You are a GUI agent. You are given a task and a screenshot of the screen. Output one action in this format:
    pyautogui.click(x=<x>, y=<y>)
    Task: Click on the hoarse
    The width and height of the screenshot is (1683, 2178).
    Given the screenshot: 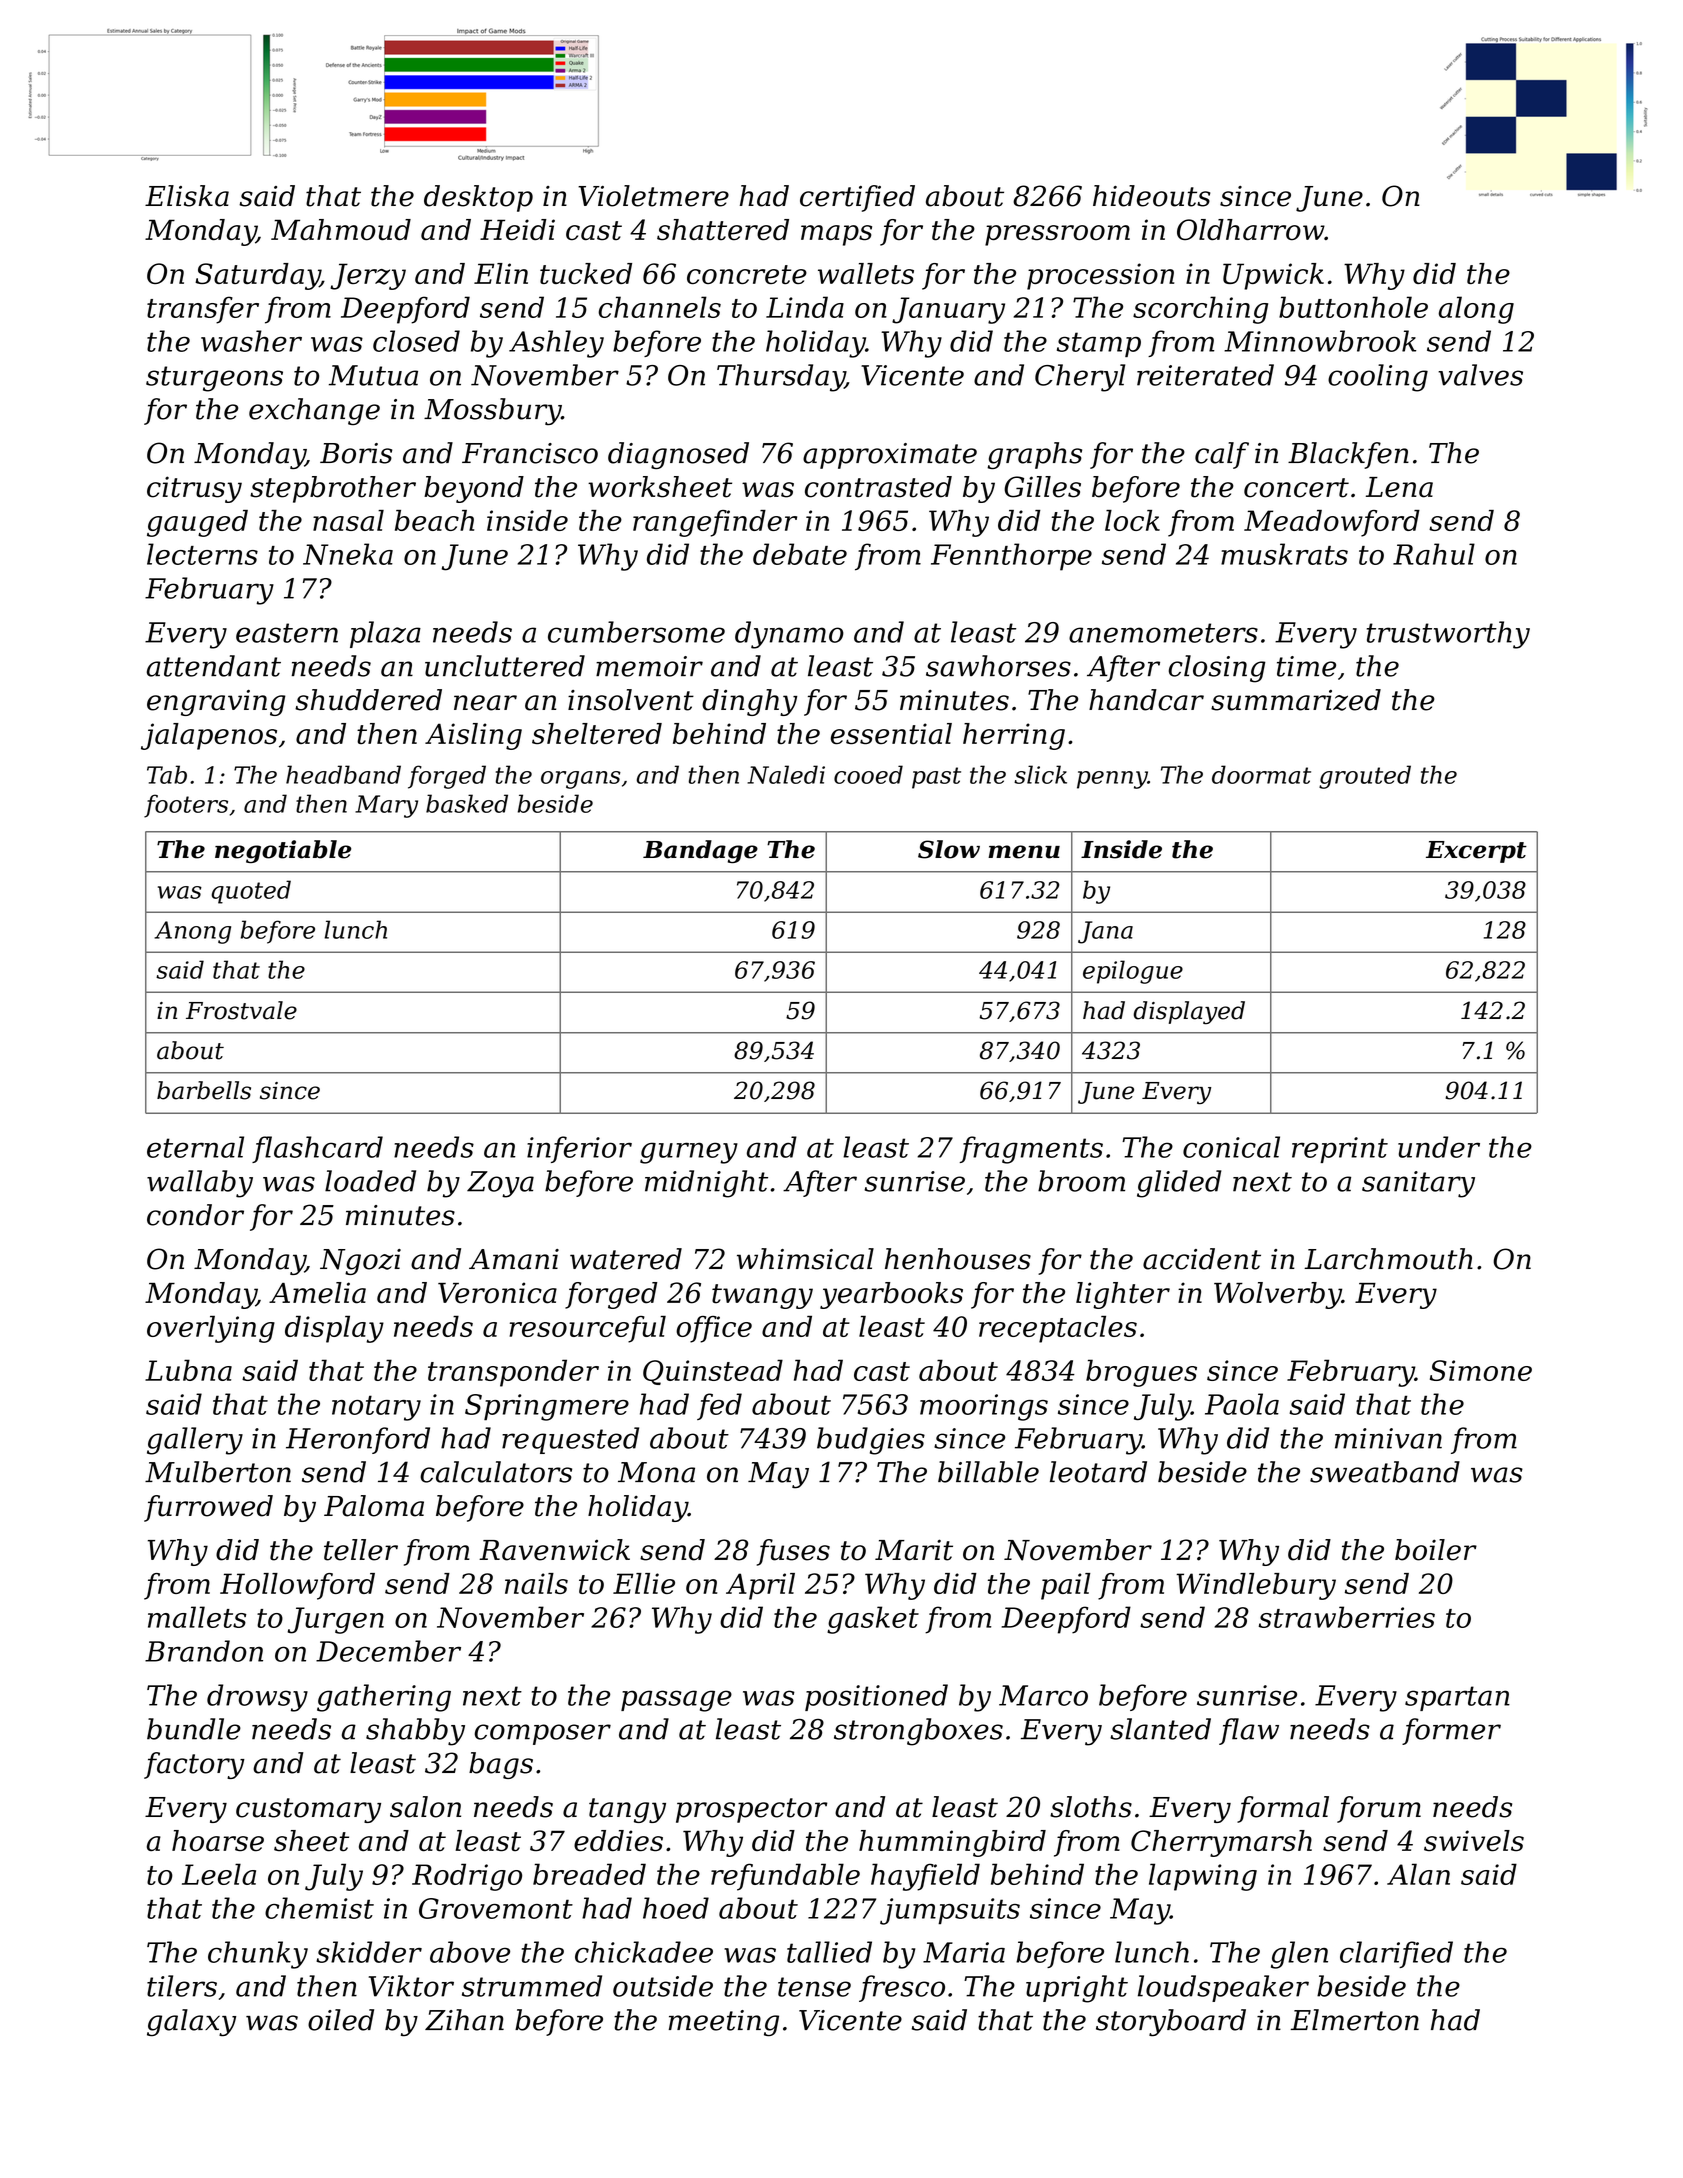 What is the action you would take?
    pyautogui.click(x=218, y=1841)
